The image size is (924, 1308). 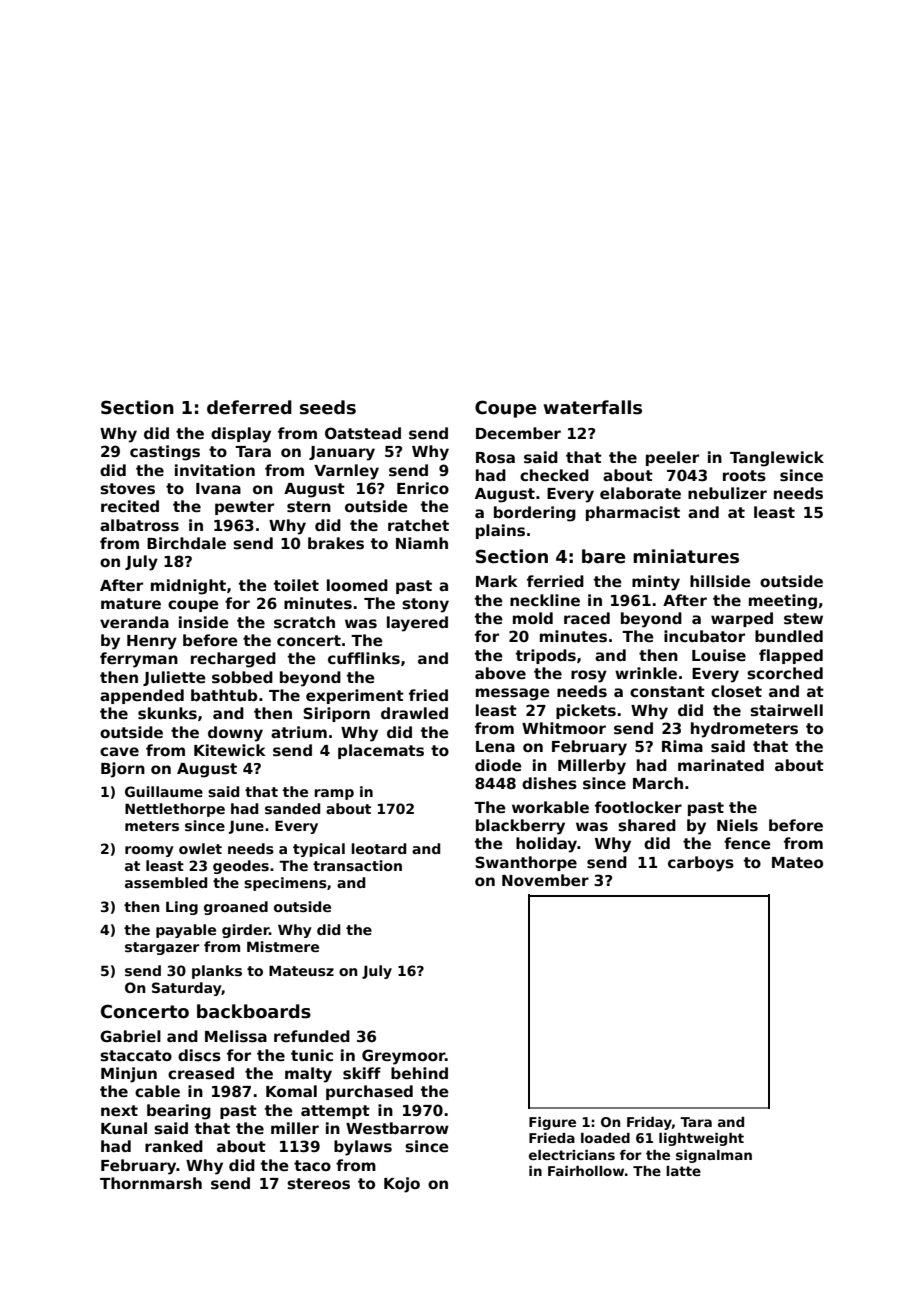 I want to click on Henry, so click(x=152, y=642).
